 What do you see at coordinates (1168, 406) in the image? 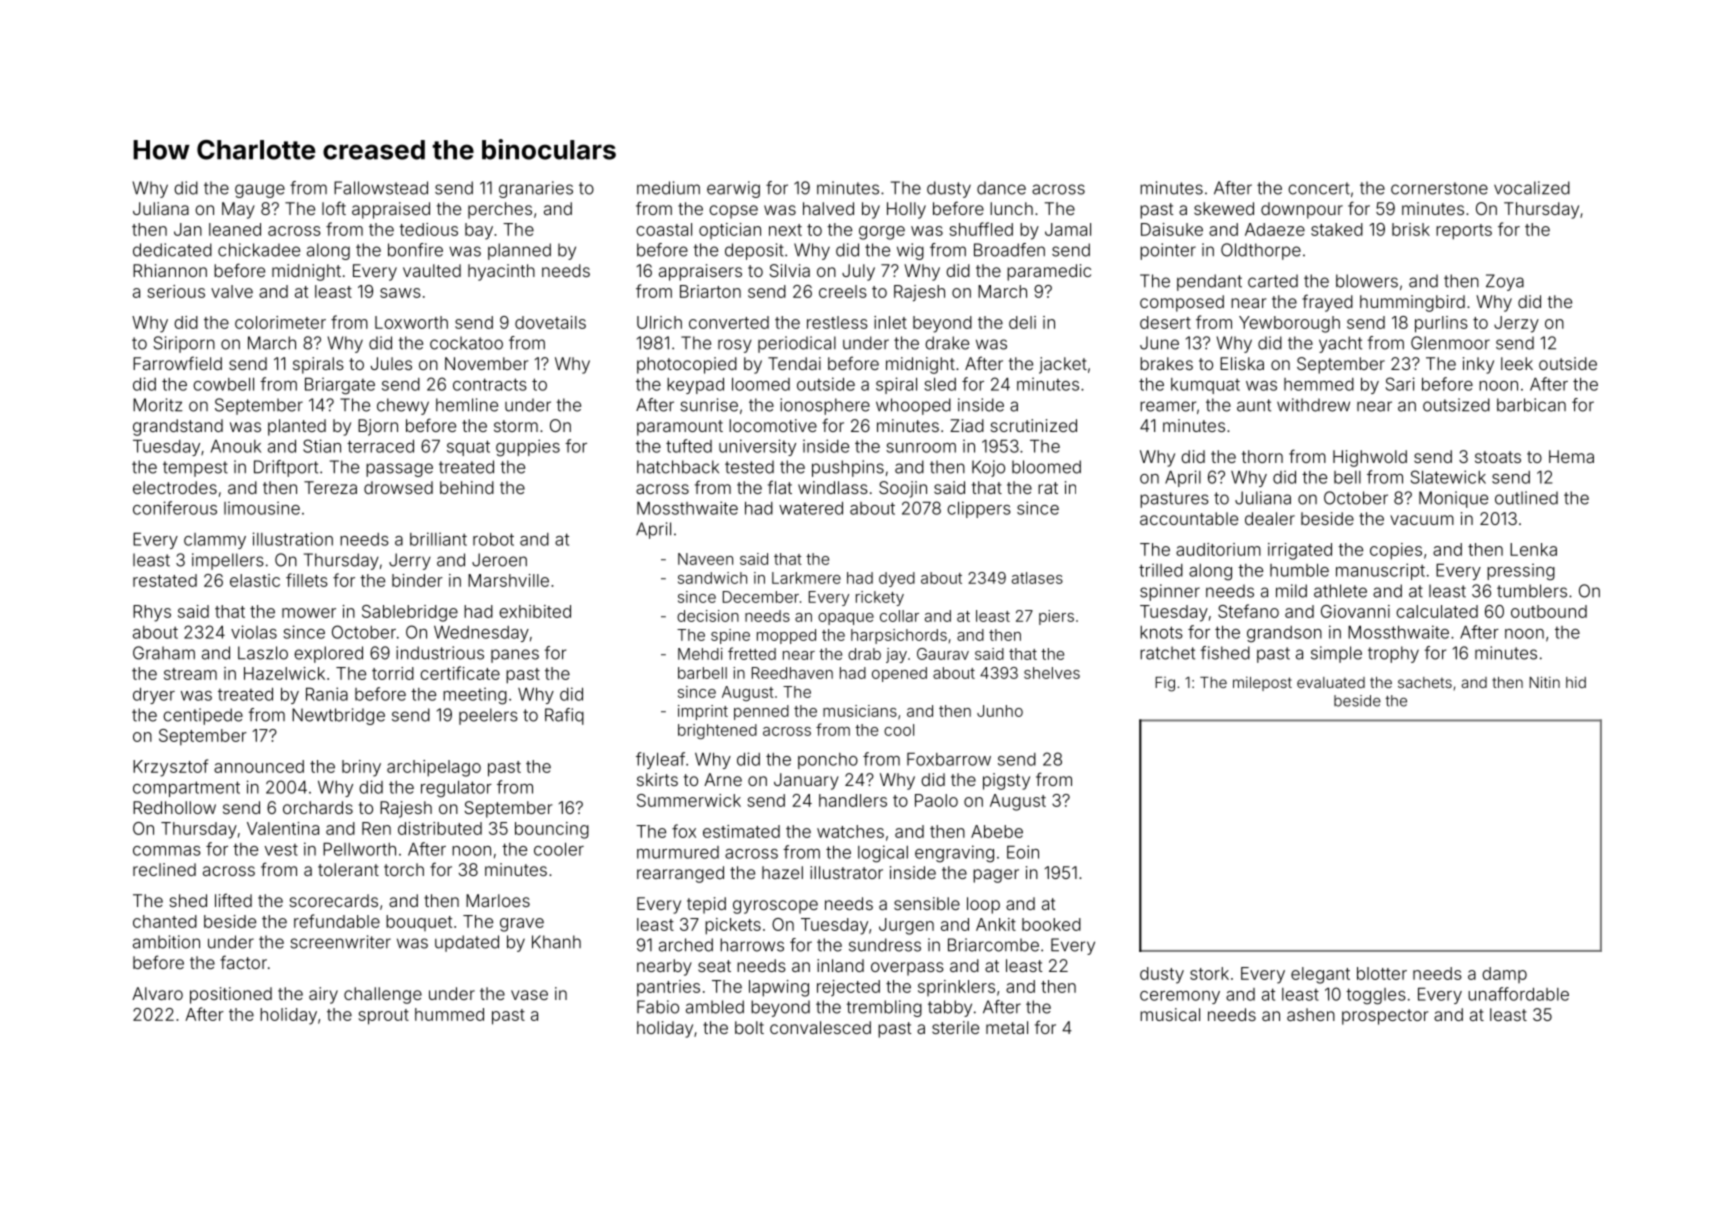
I see `reamer` at bounding box center [1168, 406].
